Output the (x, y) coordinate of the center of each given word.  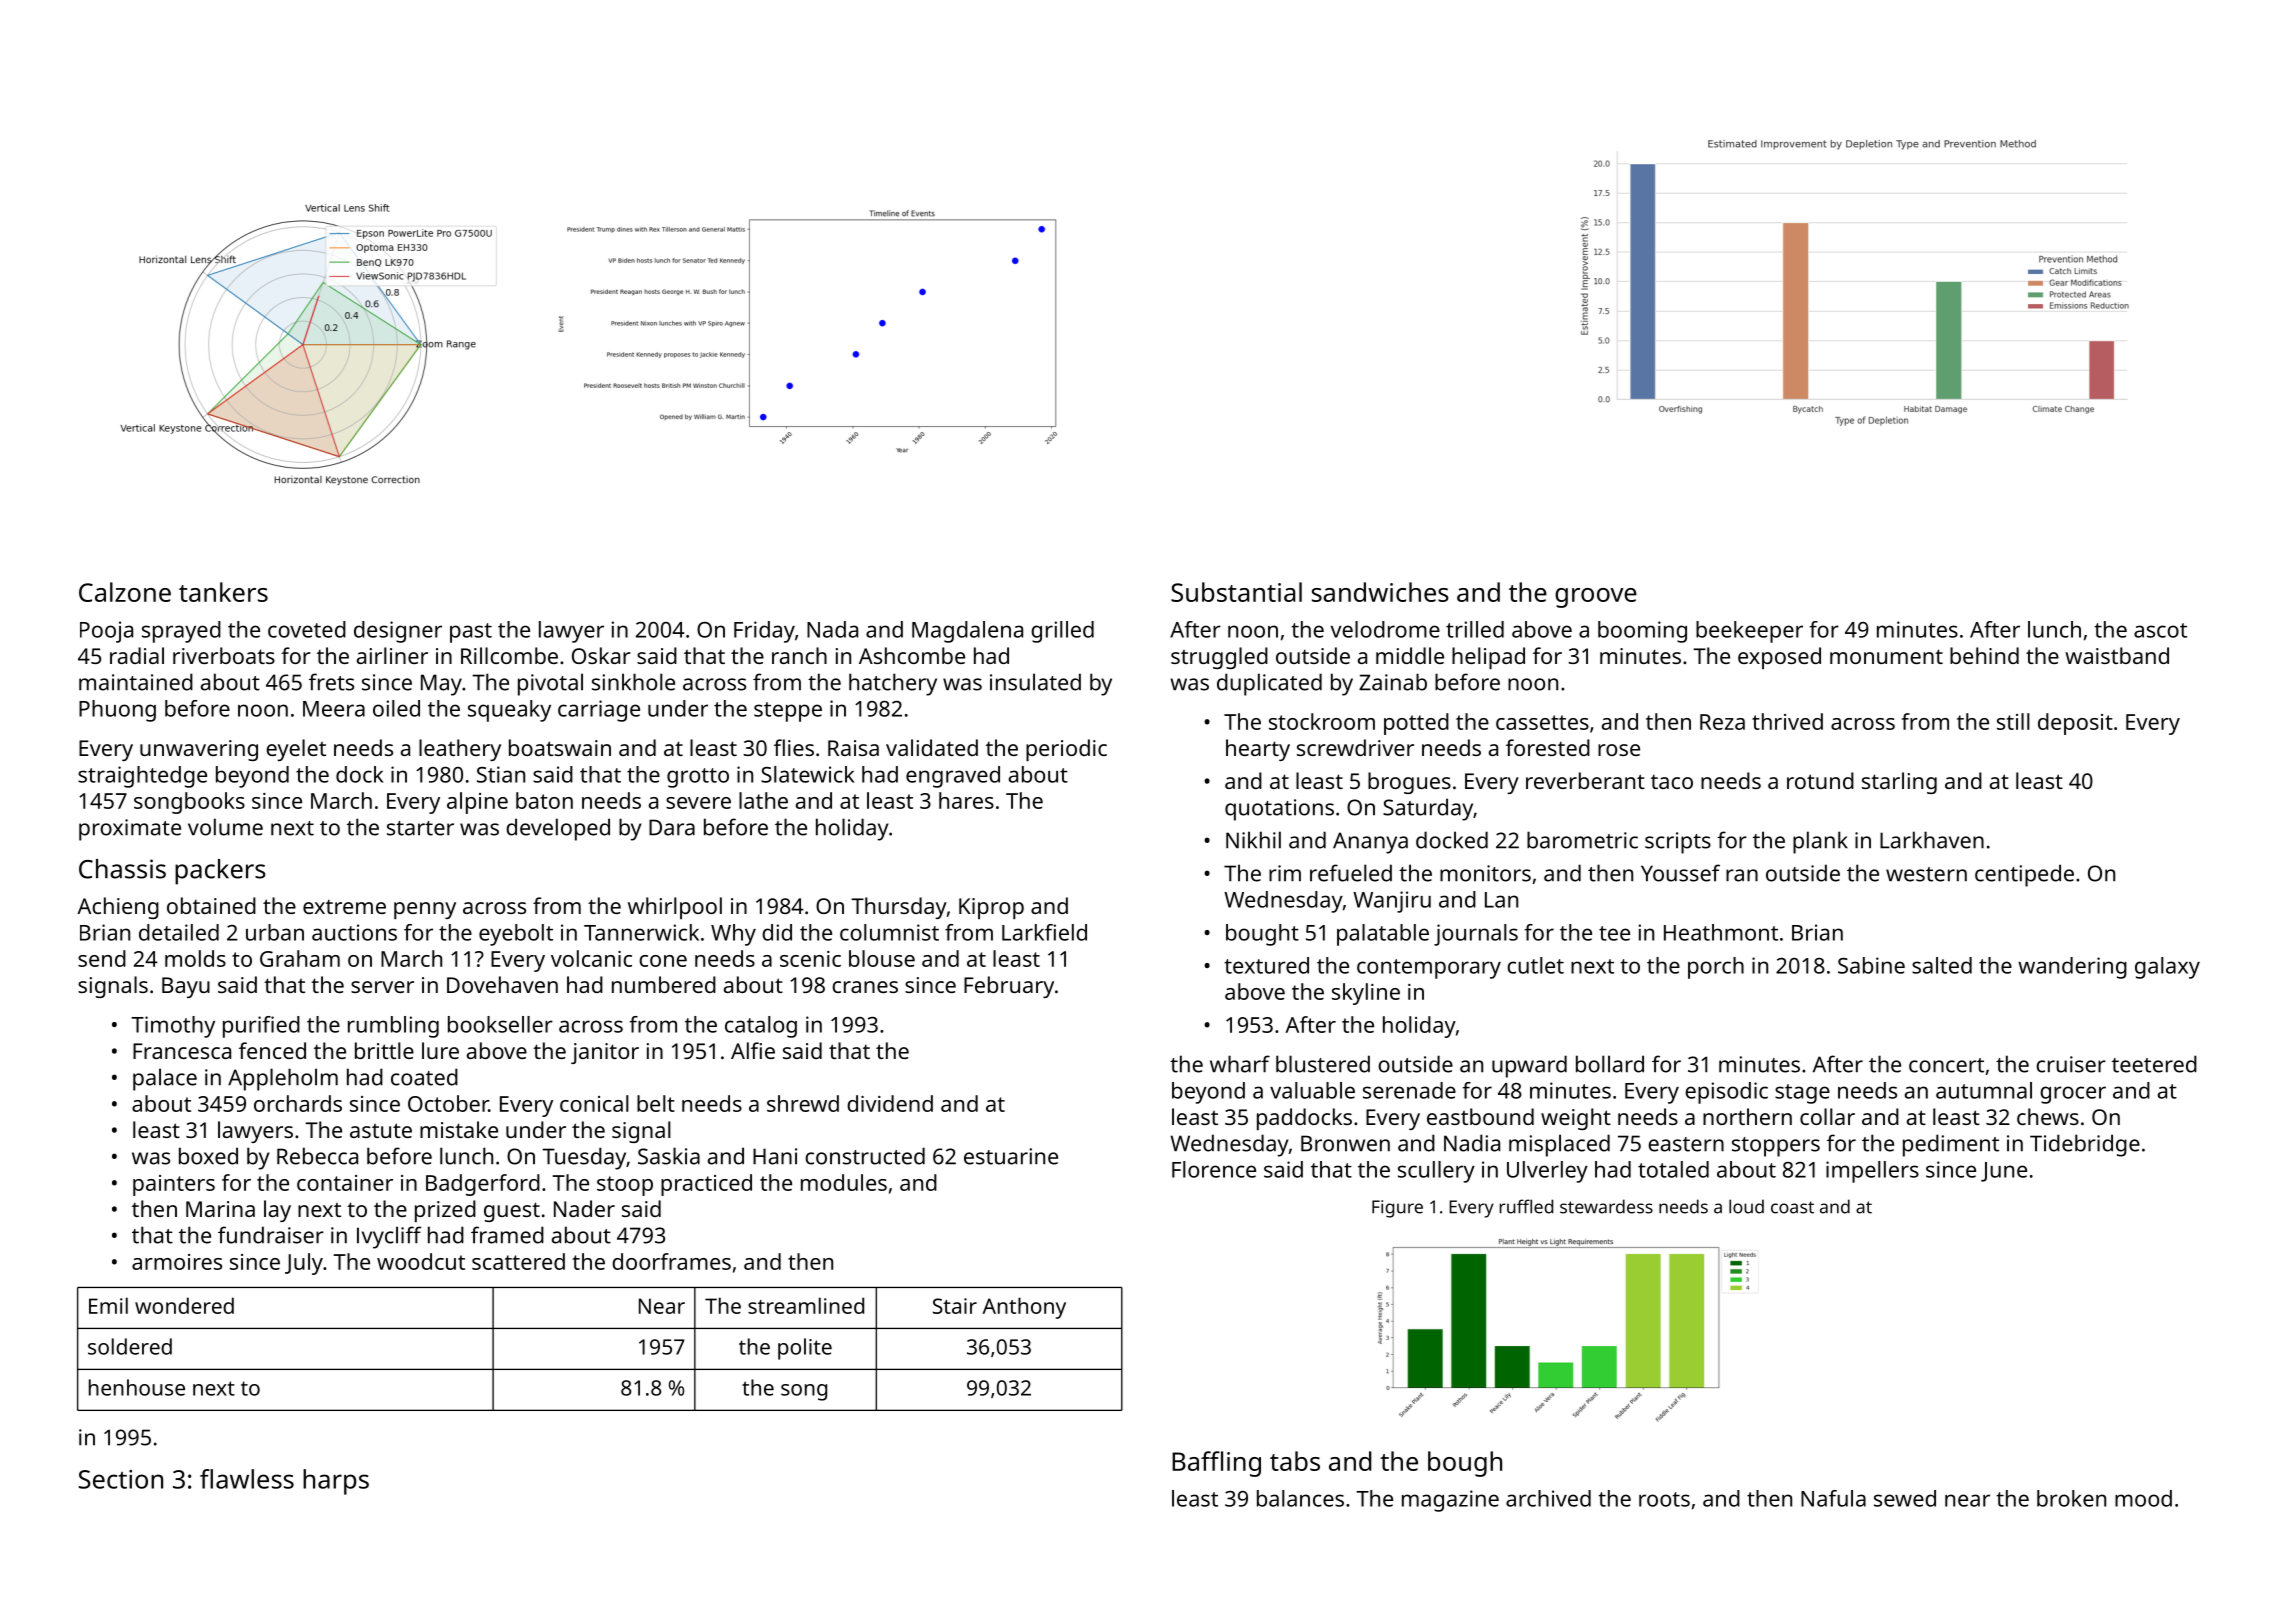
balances (1300, 1498)
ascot (2160, 630)
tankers (223, 592)
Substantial (1236, 592)
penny (425, 910)
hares (966, 800)
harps (336, 1482)
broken (2071, 1498)
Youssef (1680, 873)
